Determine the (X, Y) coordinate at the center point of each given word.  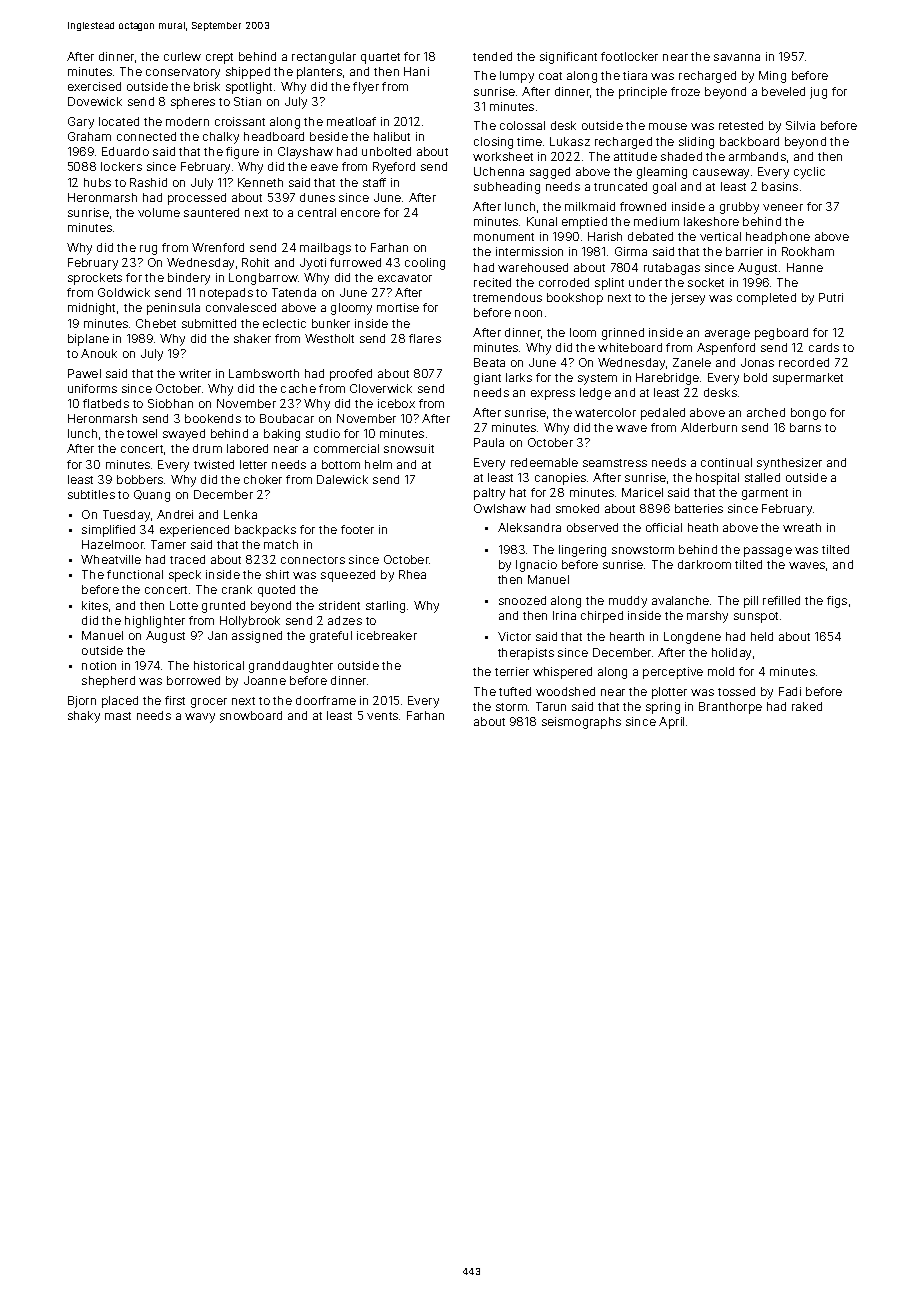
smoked (577, 508)
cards (824, 347)
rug (148, 250)
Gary (81, 123)
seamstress (615, 463)
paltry (489, 494)
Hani (416, 71)
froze (685, 91)
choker (263, 479)
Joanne (265, 680)
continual (726, 462)
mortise (398, 307)
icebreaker (387, 635)
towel (142, 433)
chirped (602, 617)
